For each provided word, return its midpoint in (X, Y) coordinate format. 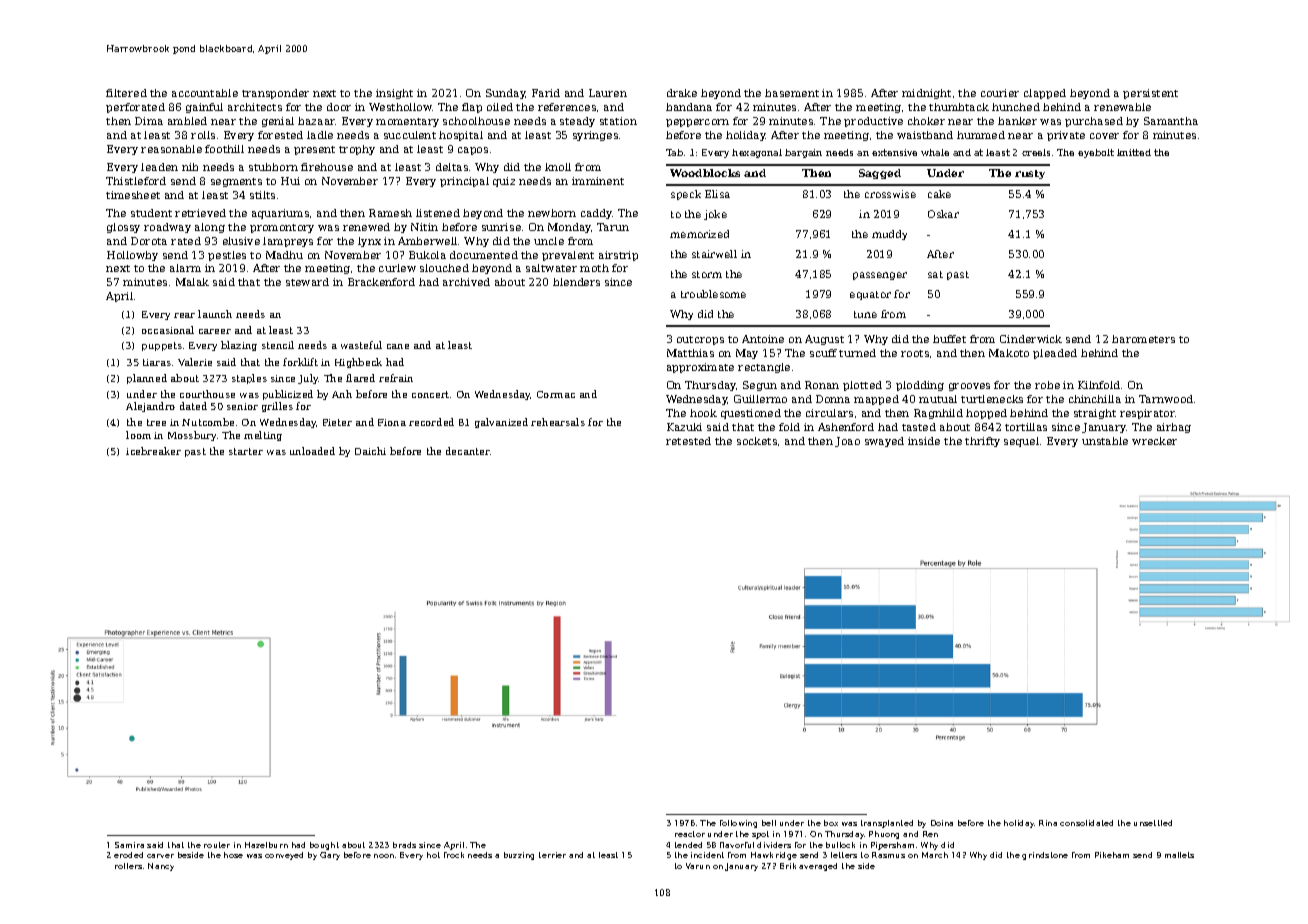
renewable (1122, 107)
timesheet (133, 195)
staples (249, 379)
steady (577, 122)
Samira (129, 845)
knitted (1134, 152)
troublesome (713, 294)
